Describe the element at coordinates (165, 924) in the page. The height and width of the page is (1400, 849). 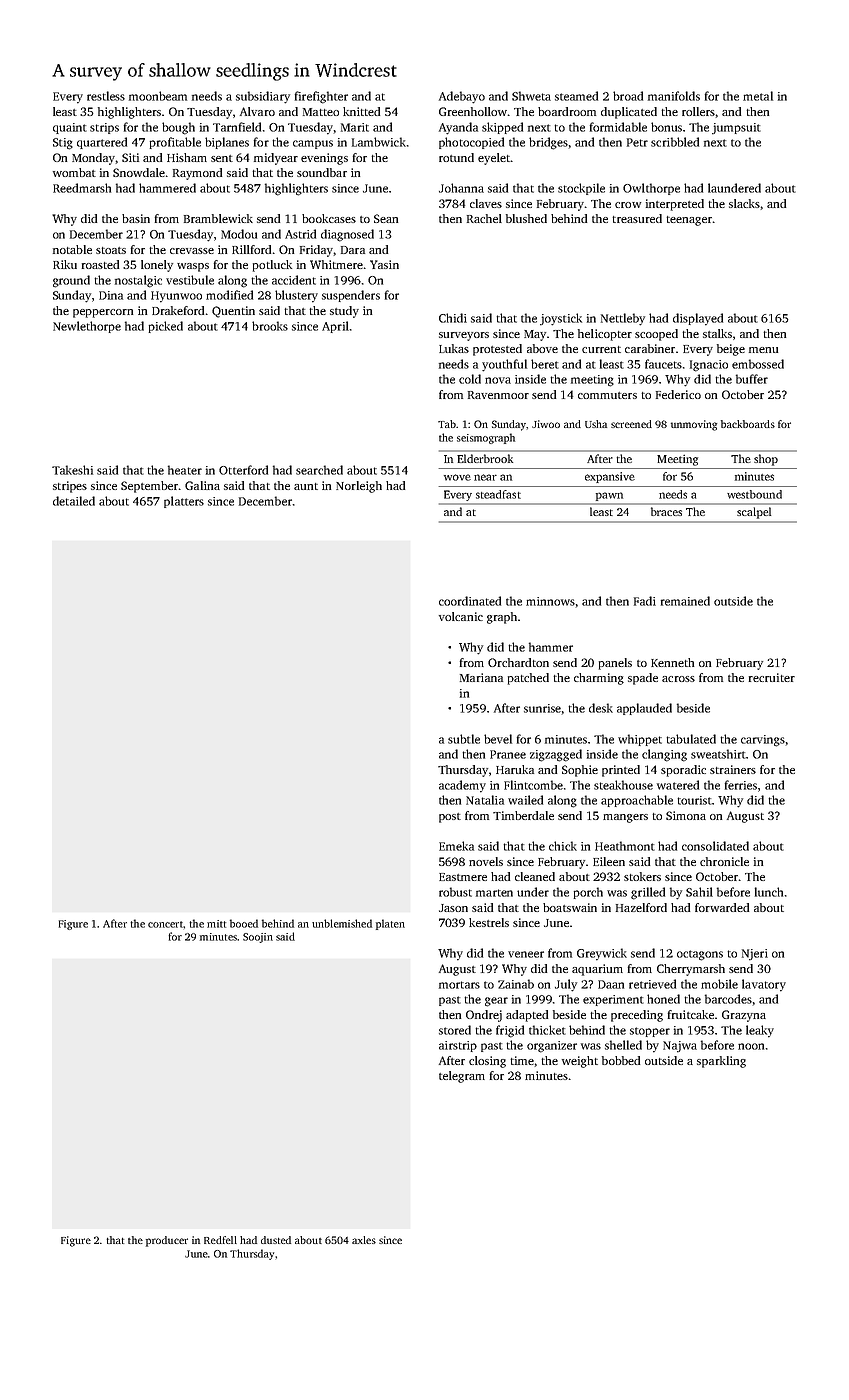
I see `concert` at that location.
